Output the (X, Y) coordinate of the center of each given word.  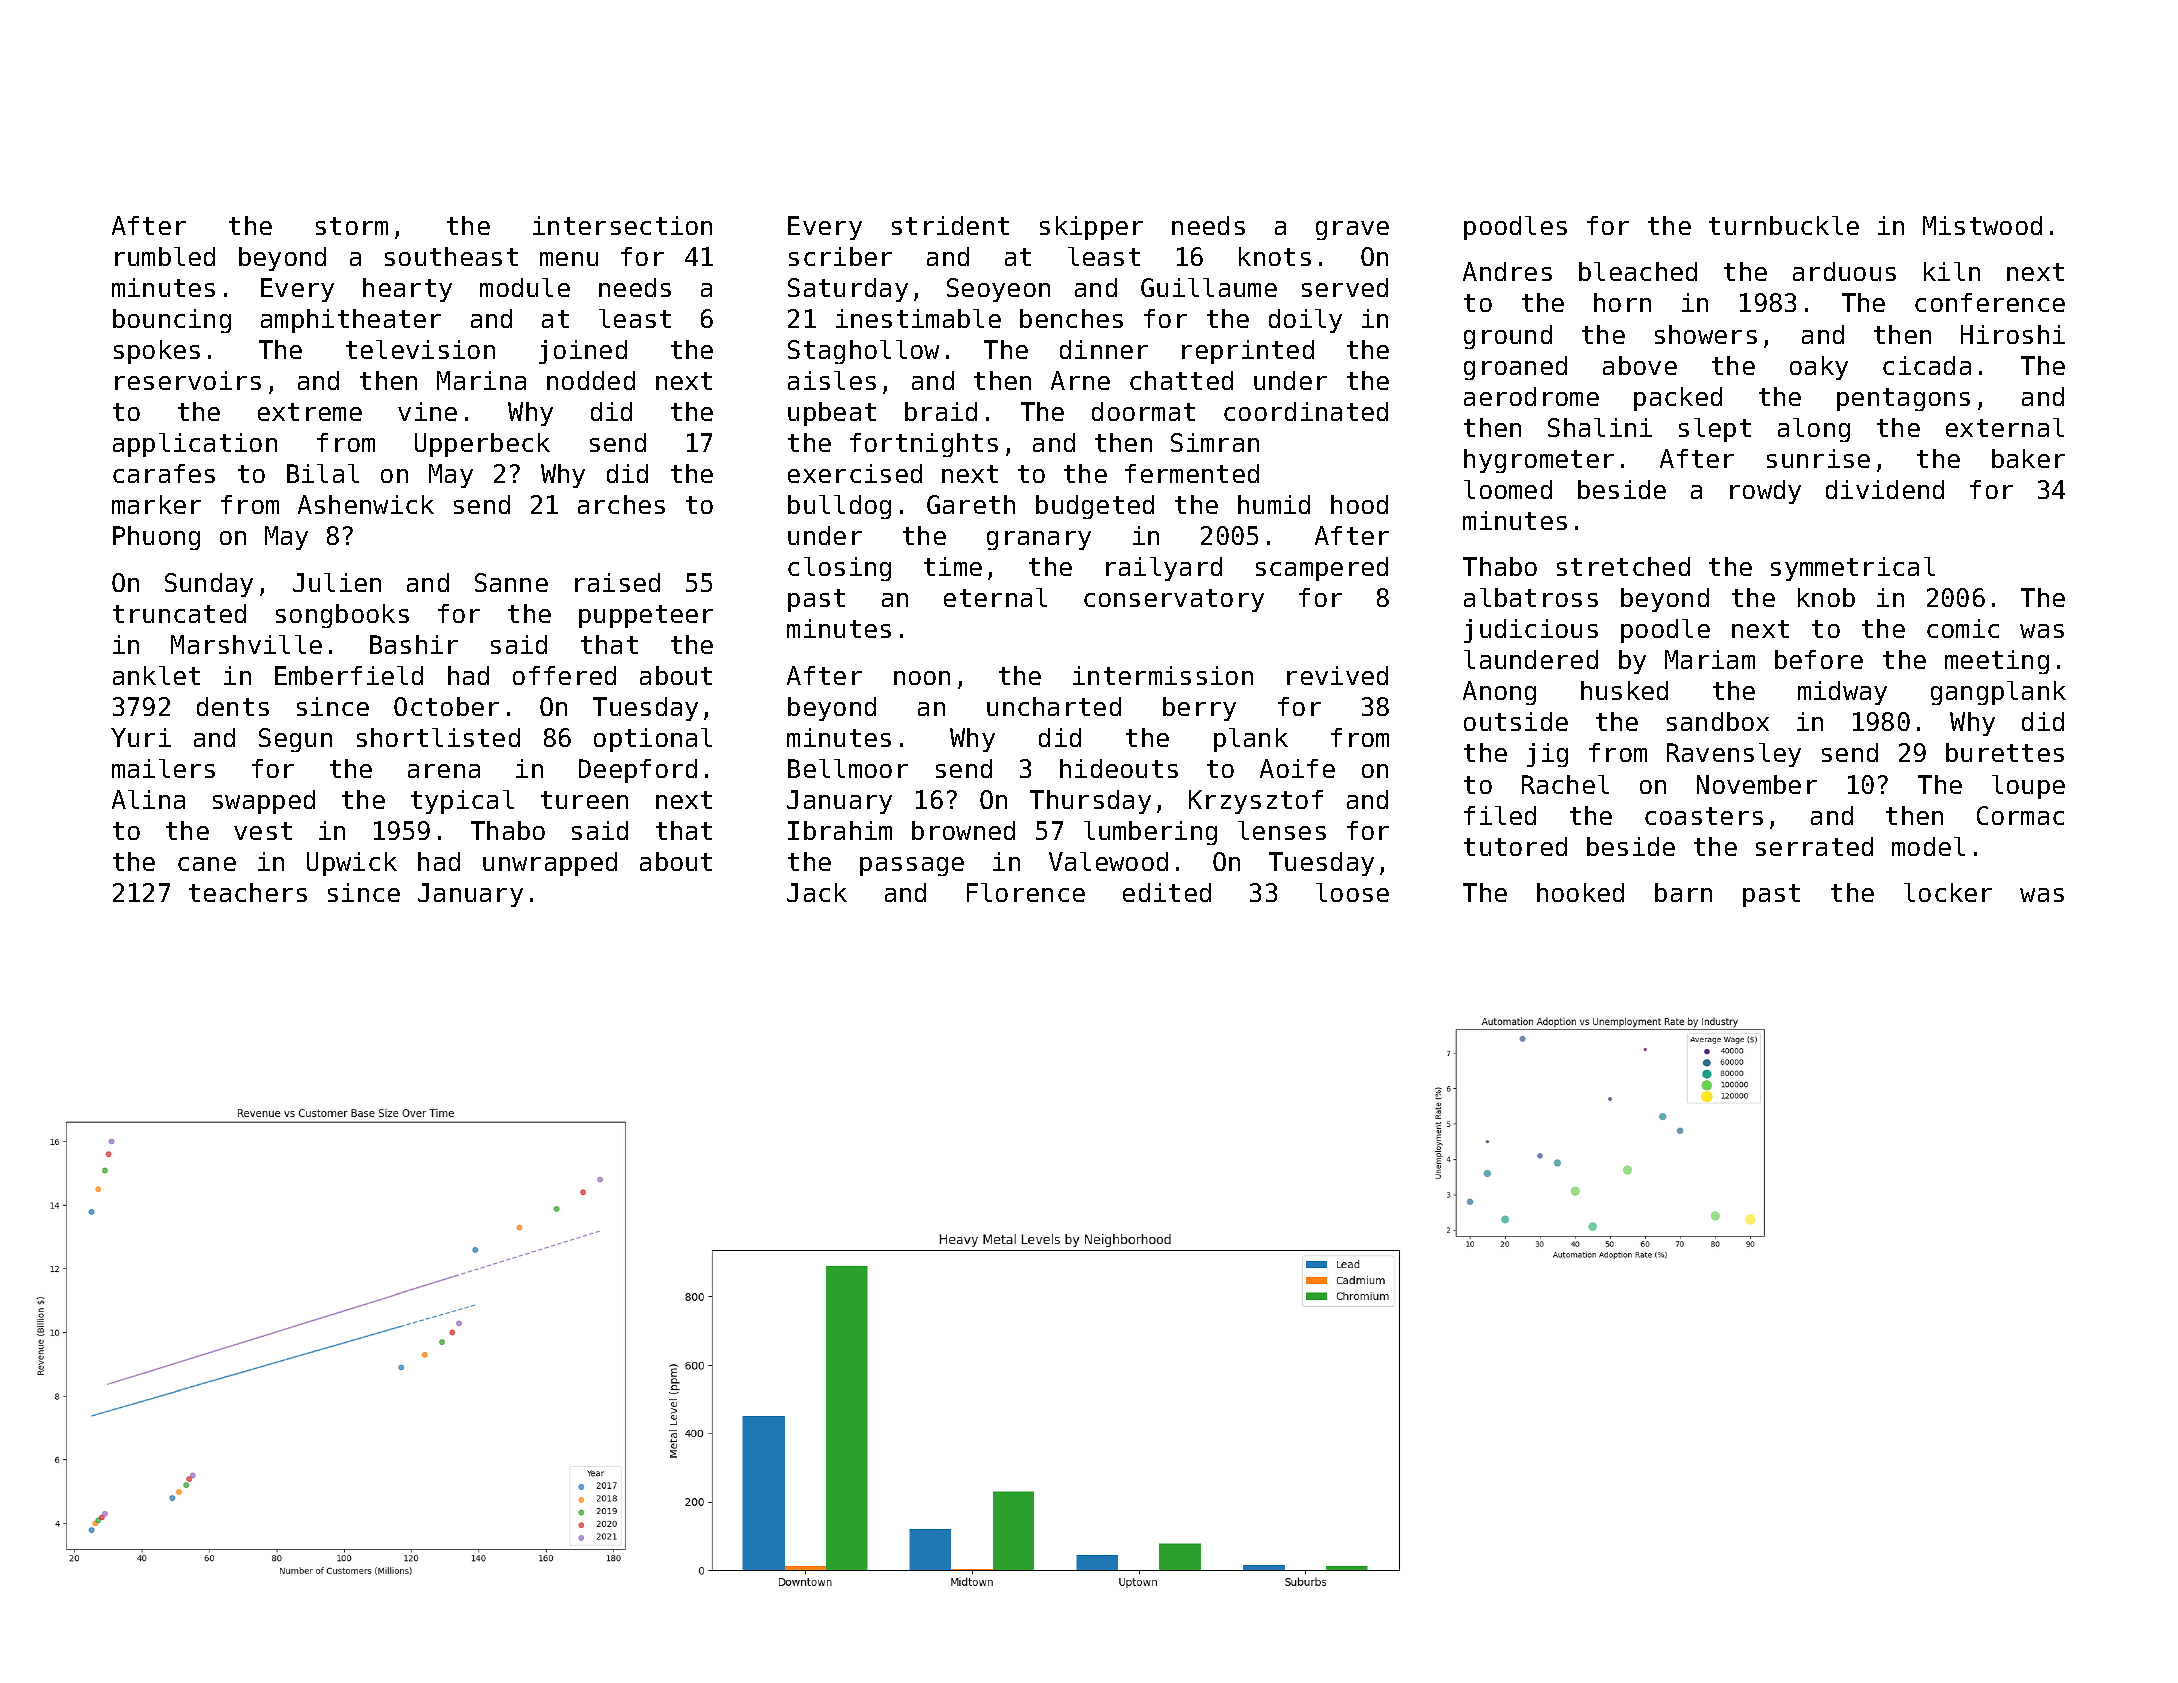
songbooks (342, 616)
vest (263, 831)
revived (1337, 675)
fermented (1192, 473)
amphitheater (351, 321)
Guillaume (1209, 287)
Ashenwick (366, 504)
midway (1842, 693)
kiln (1952, 271)
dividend (1885, 489)
